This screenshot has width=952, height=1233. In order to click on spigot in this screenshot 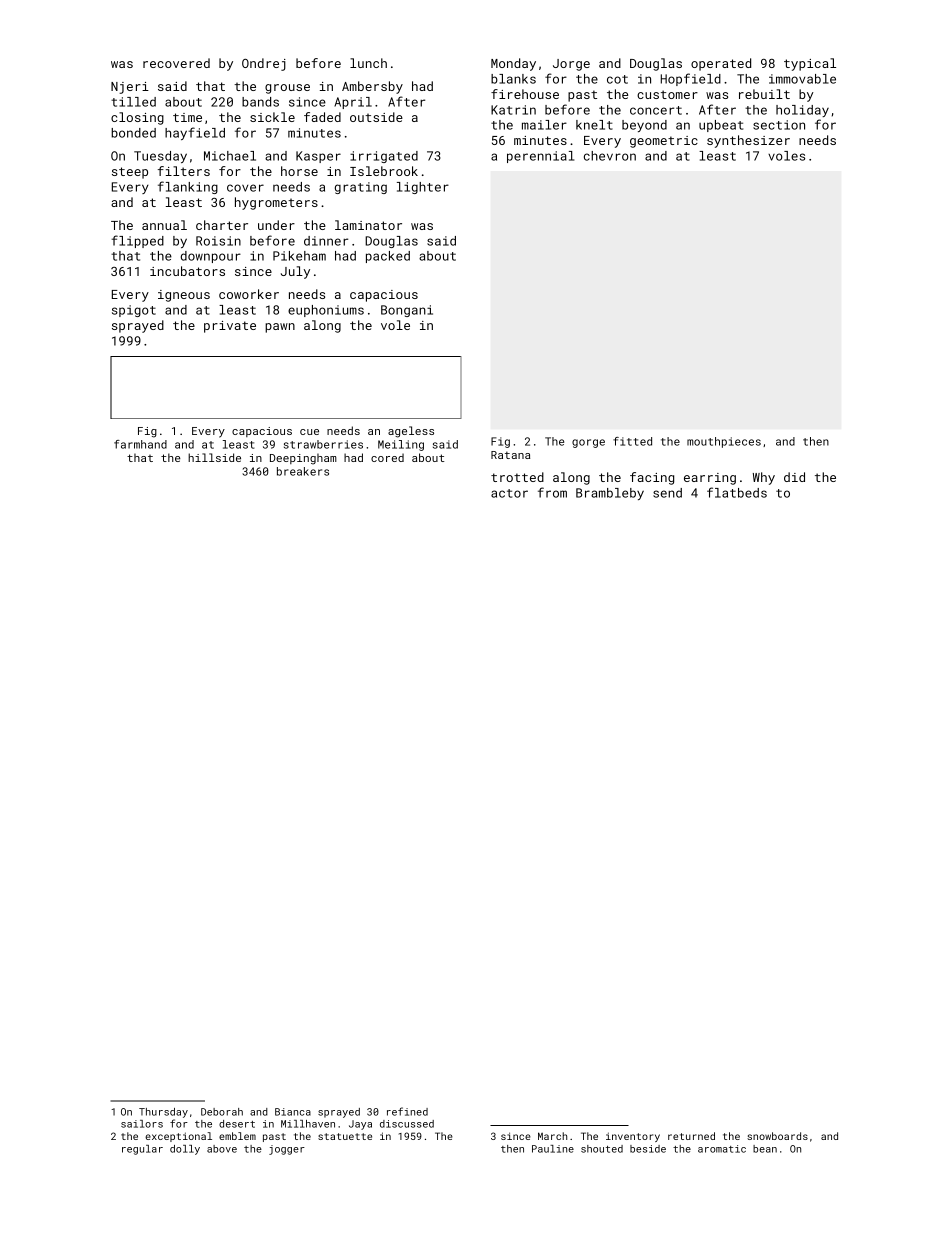, I will do `click(134, 311)`.
